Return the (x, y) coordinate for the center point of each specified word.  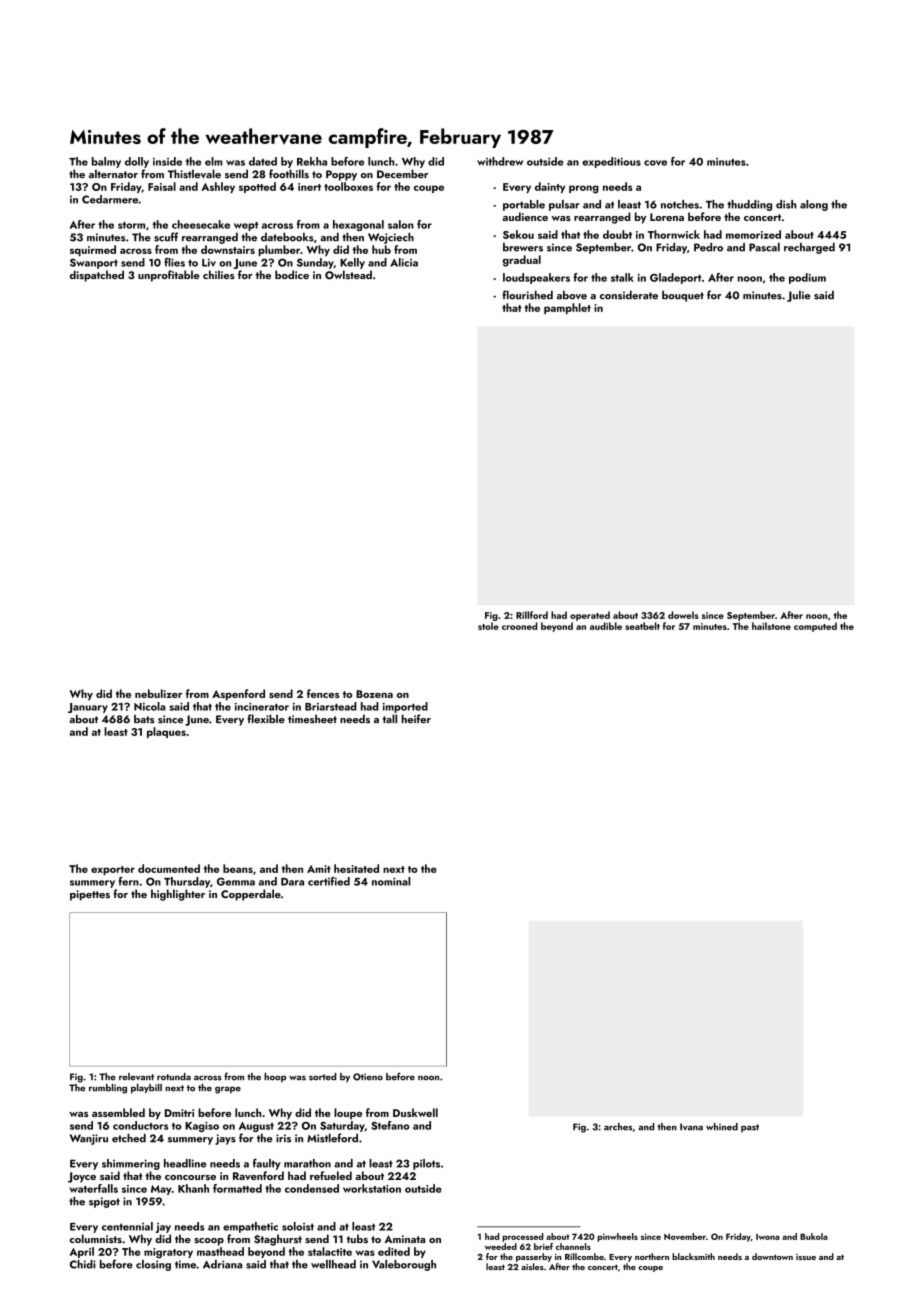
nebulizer (158, 693)
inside (167, 161)
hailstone (771, 626)
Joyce (82, 1177)
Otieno (368, 1077)
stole (488, 626)
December (402, 173)
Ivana (691, 1127)
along (814, 205)
